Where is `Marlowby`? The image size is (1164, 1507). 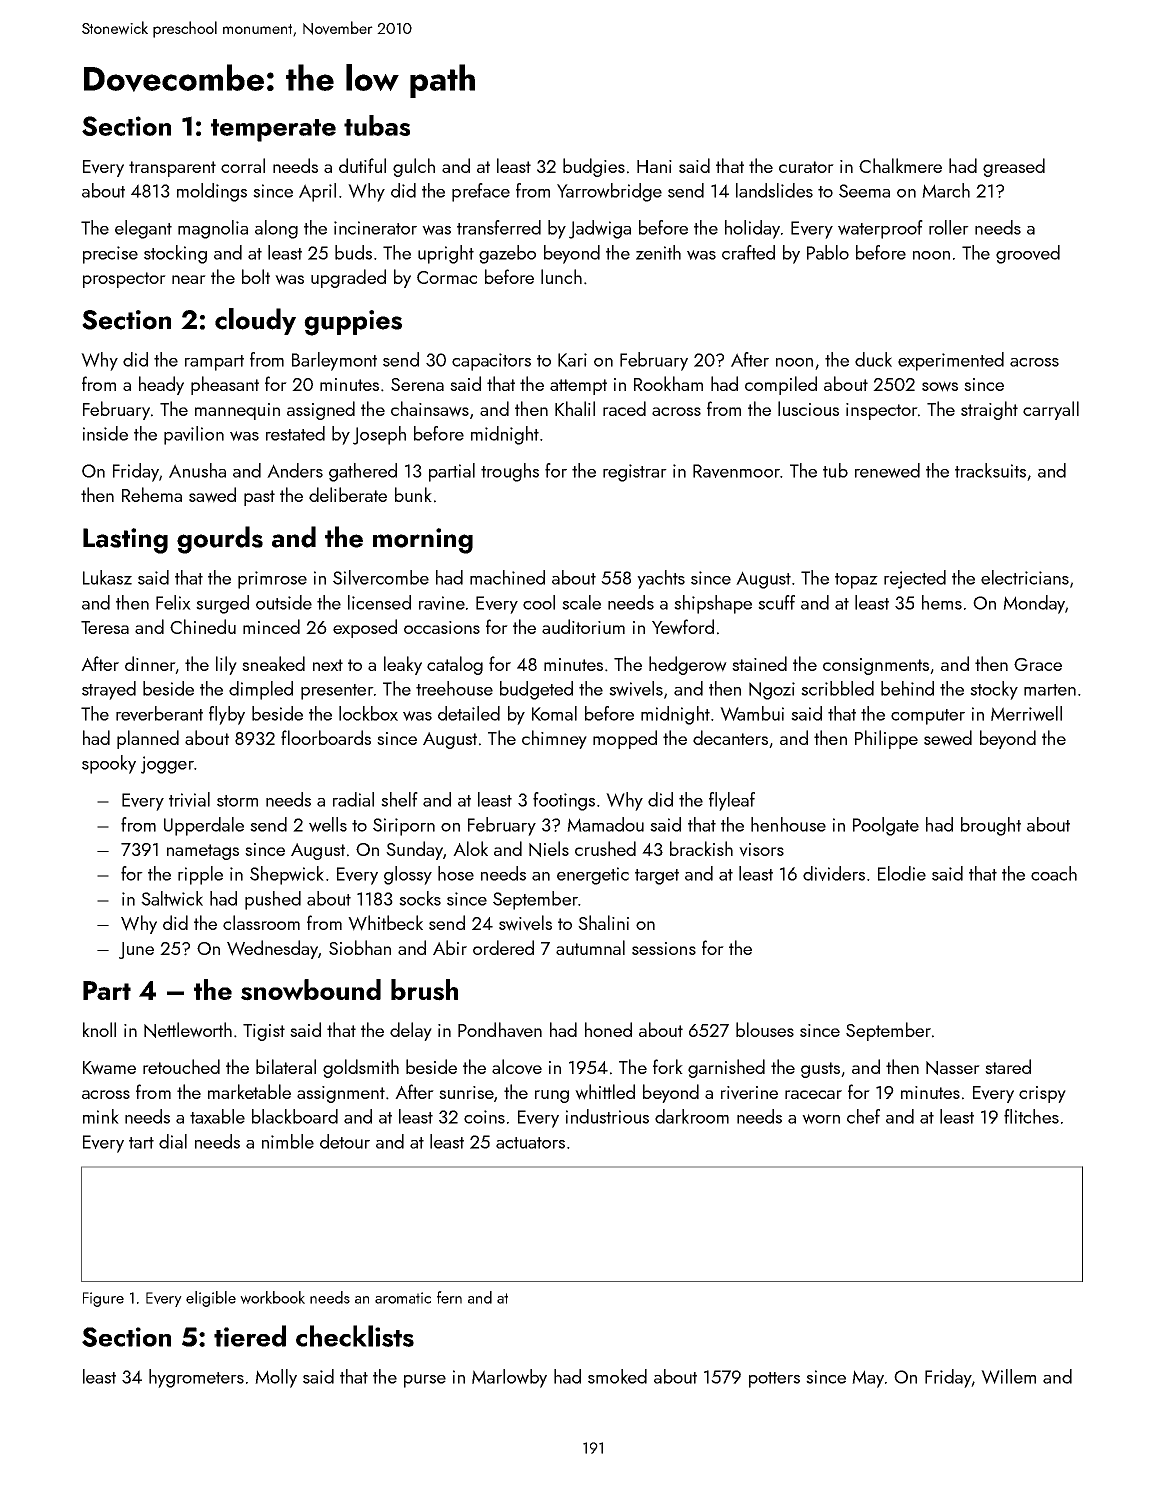
Marlowby is located at coordinates (509, 1378).
